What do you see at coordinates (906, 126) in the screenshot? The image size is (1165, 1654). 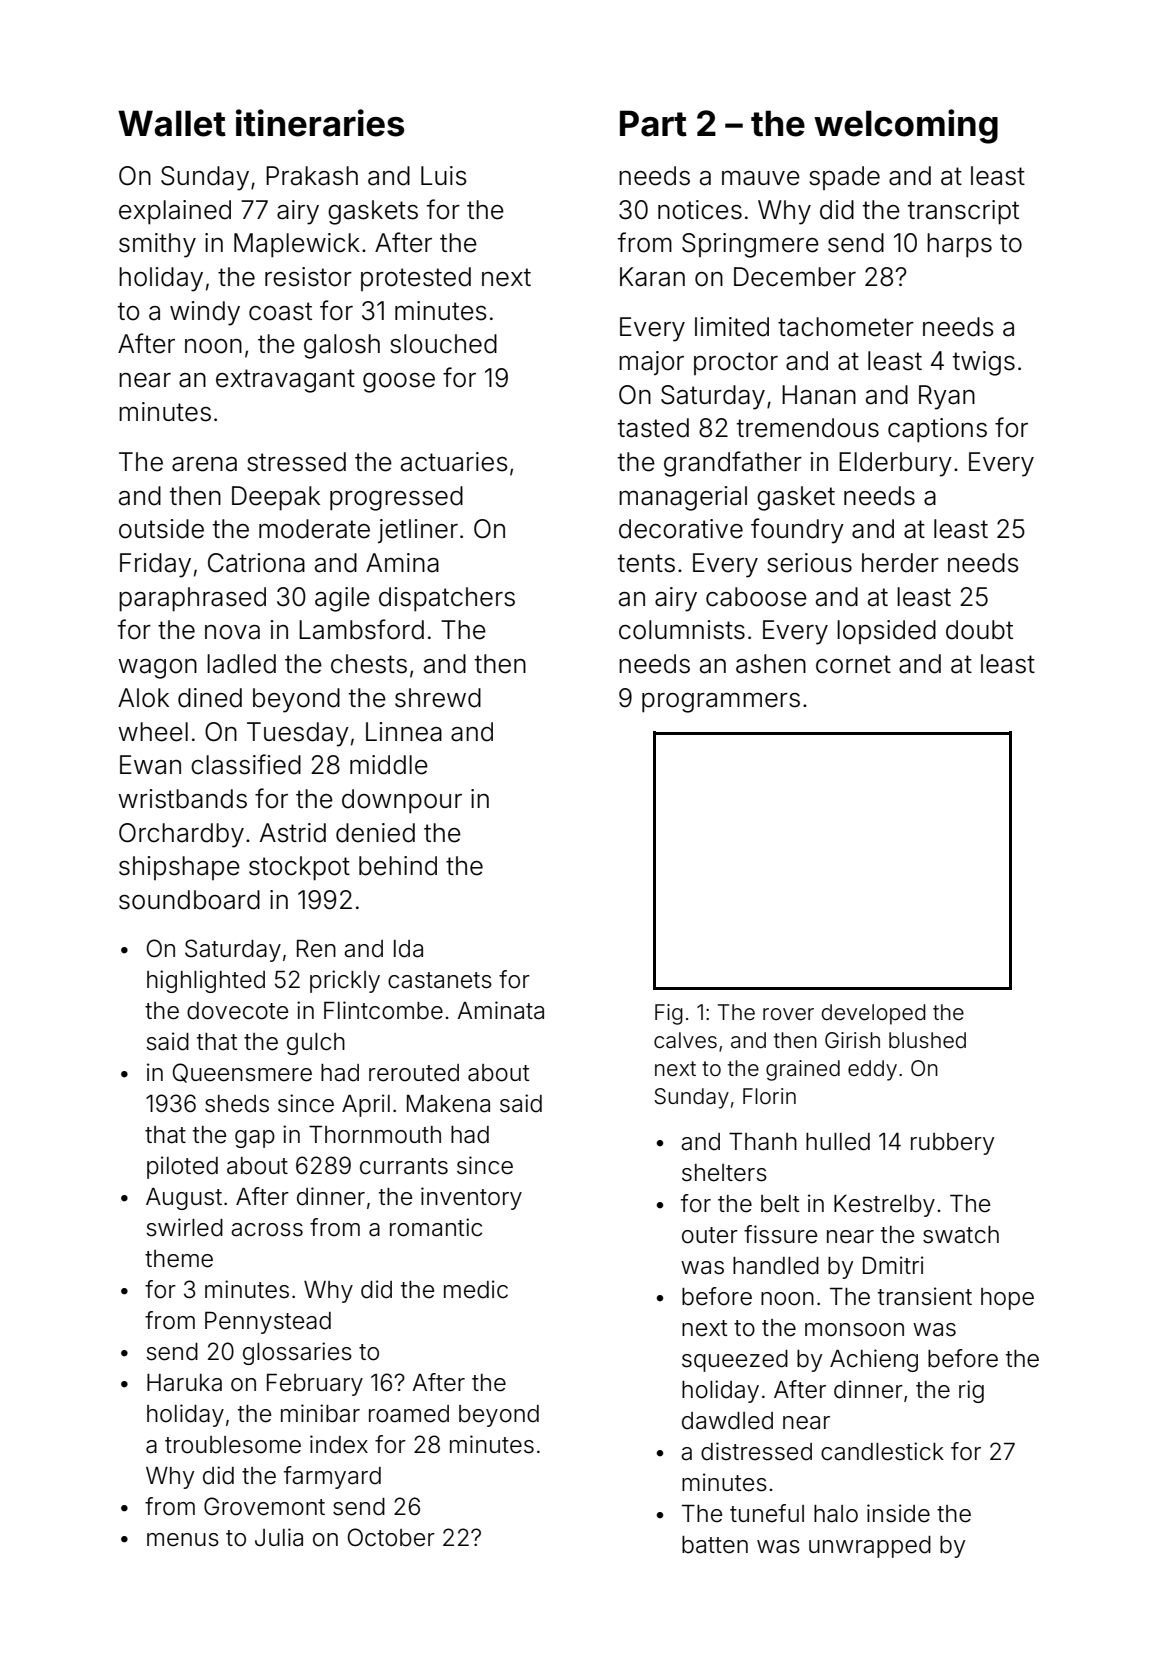 I see `welcoming` at bounding box center [906, 126].
